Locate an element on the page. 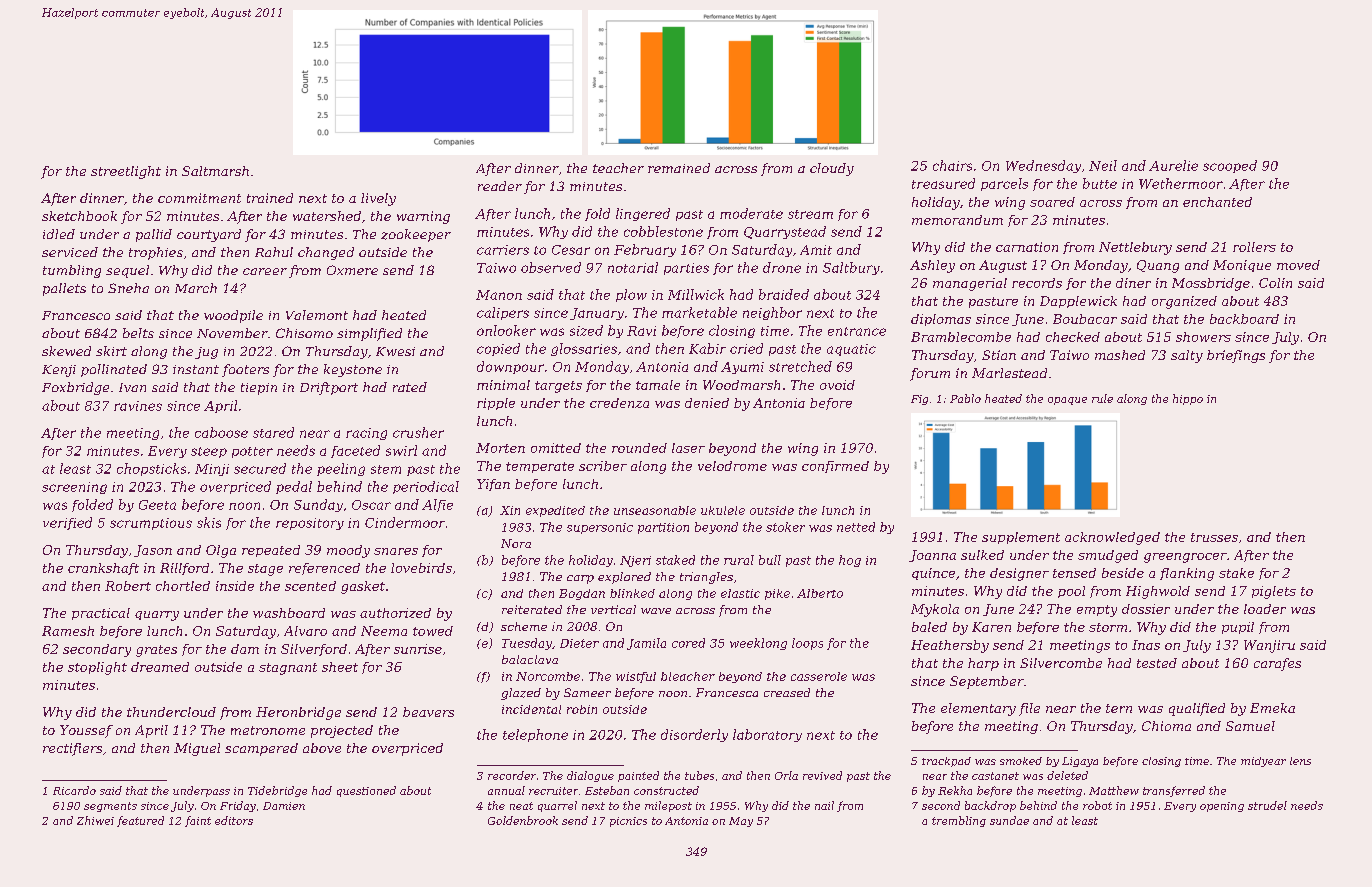  backboard is located at coordinates (1244, 319).
